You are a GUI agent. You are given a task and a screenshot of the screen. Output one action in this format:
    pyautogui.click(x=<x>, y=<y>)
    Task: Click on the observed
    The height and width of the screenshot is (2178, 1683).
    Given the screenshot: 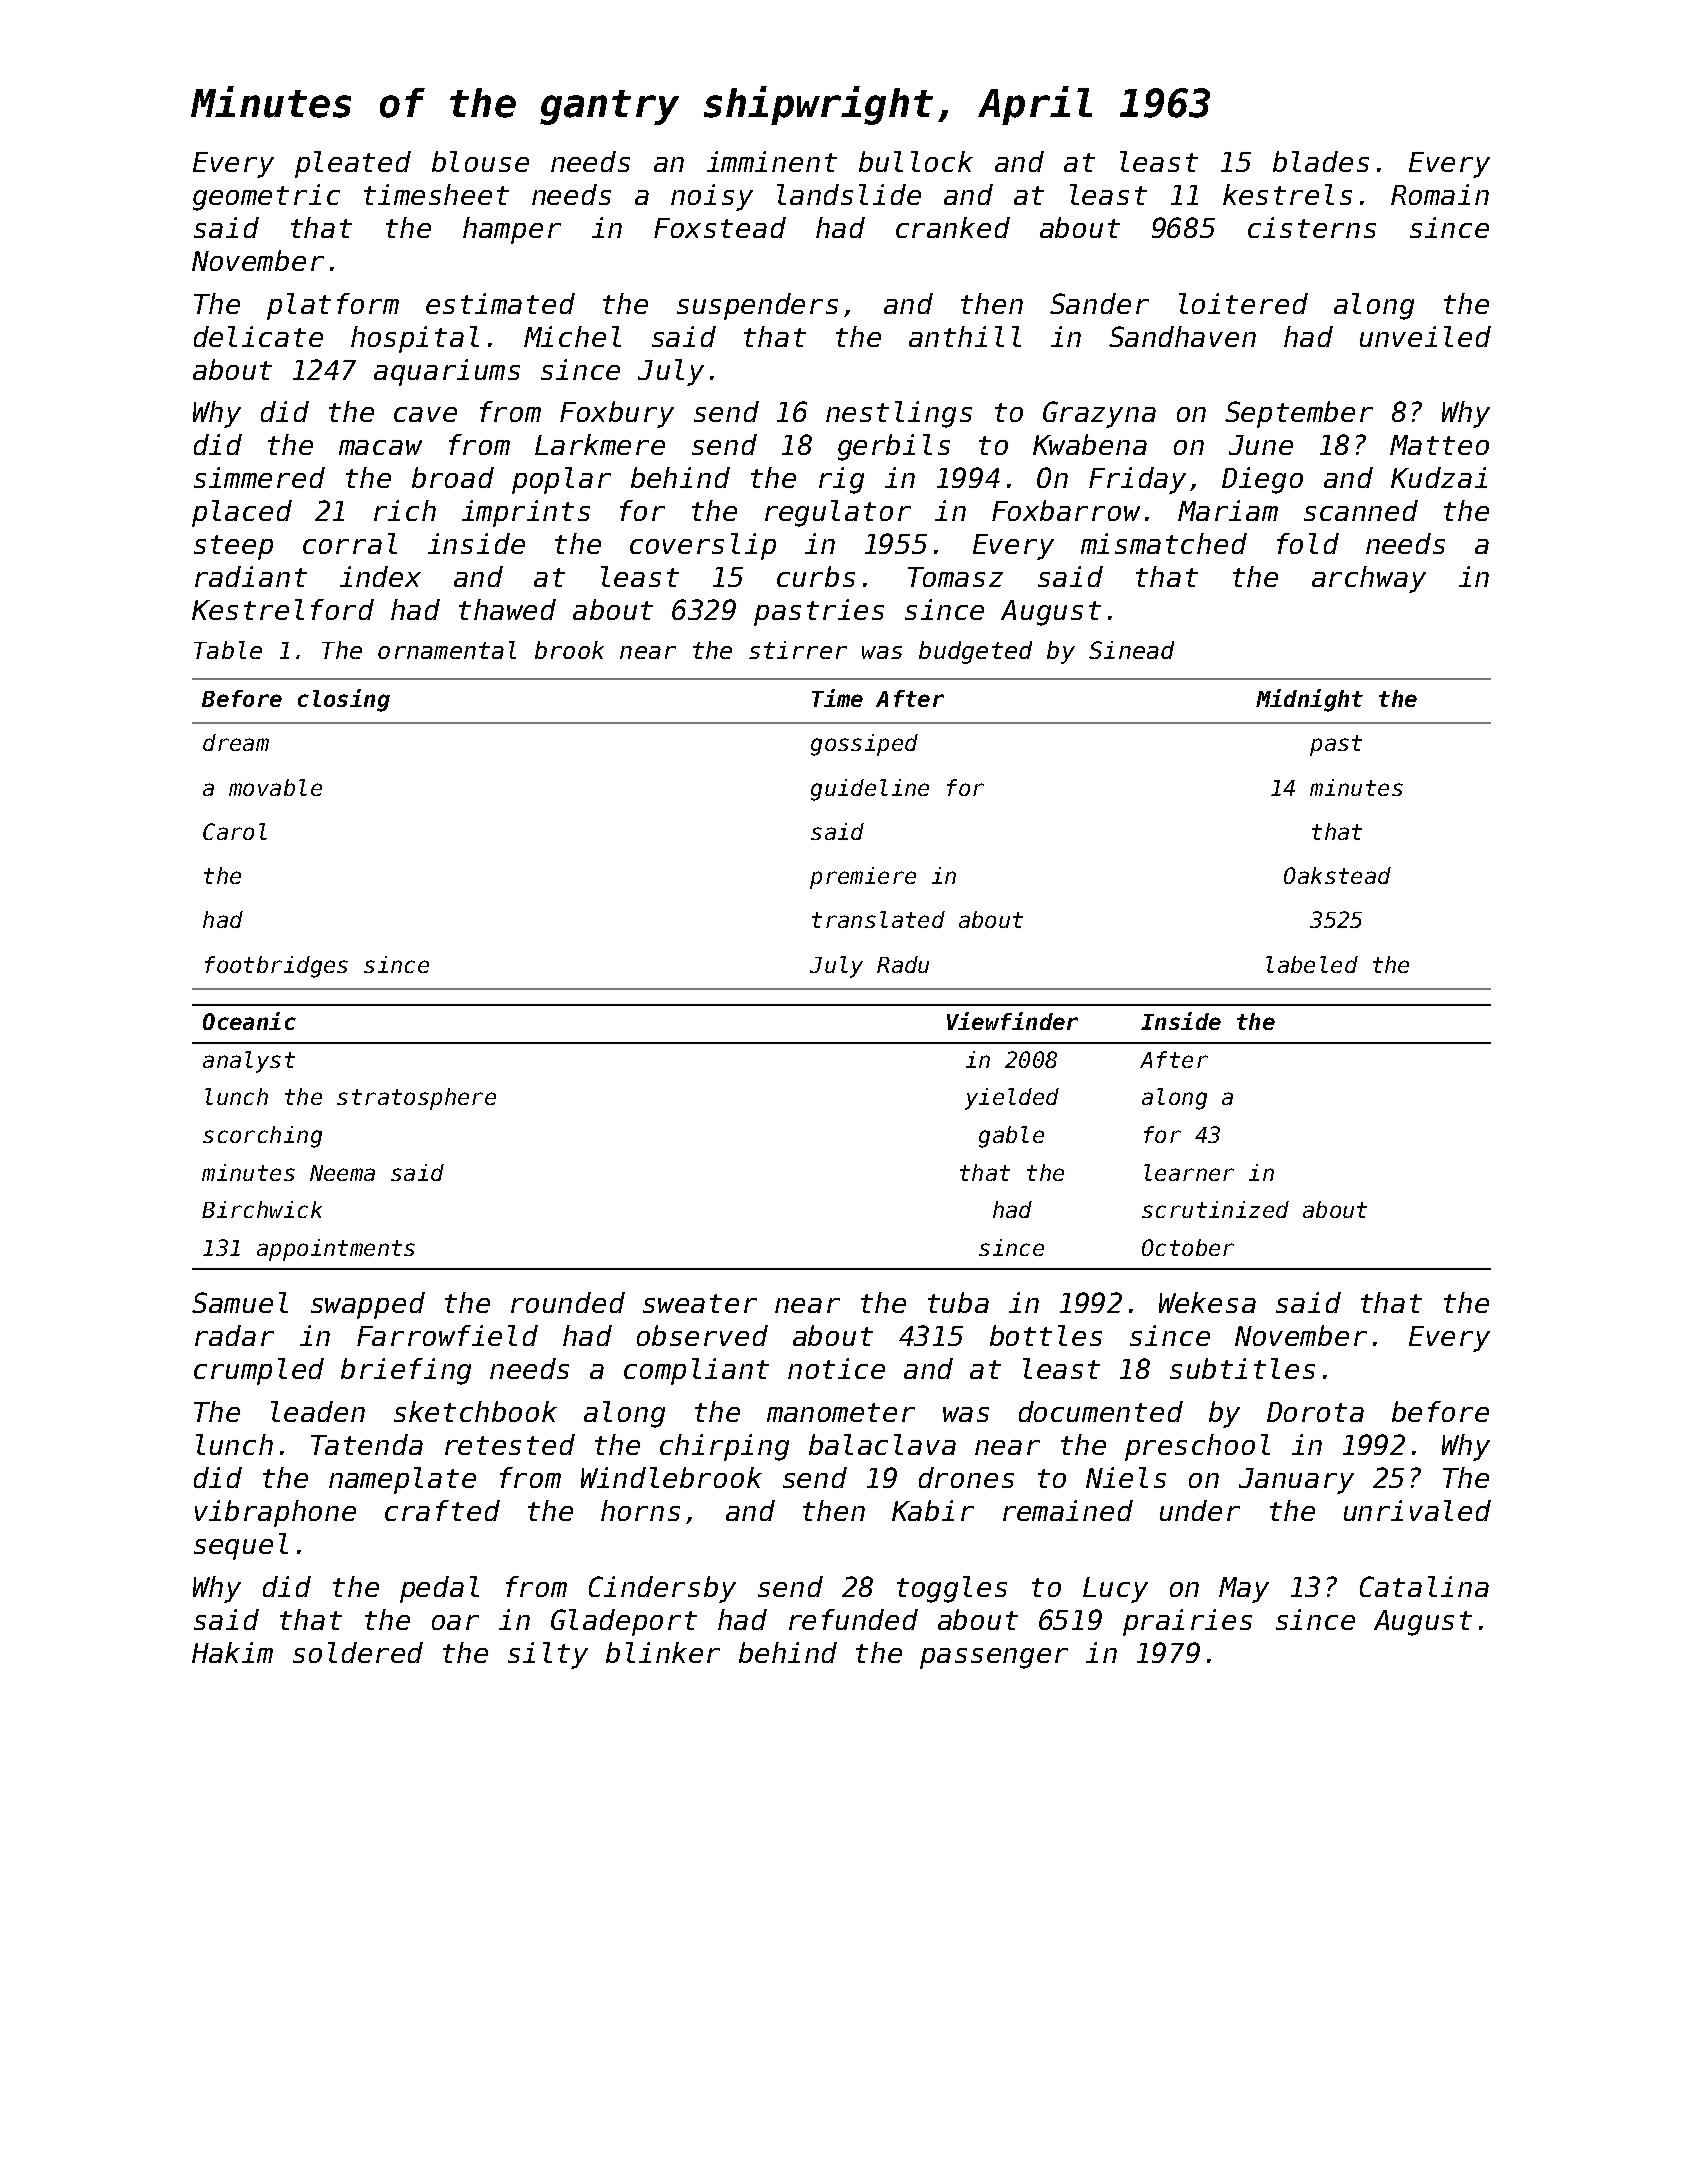 What is the action you would take?
    pyautogui.click(x=702, y=1335)
